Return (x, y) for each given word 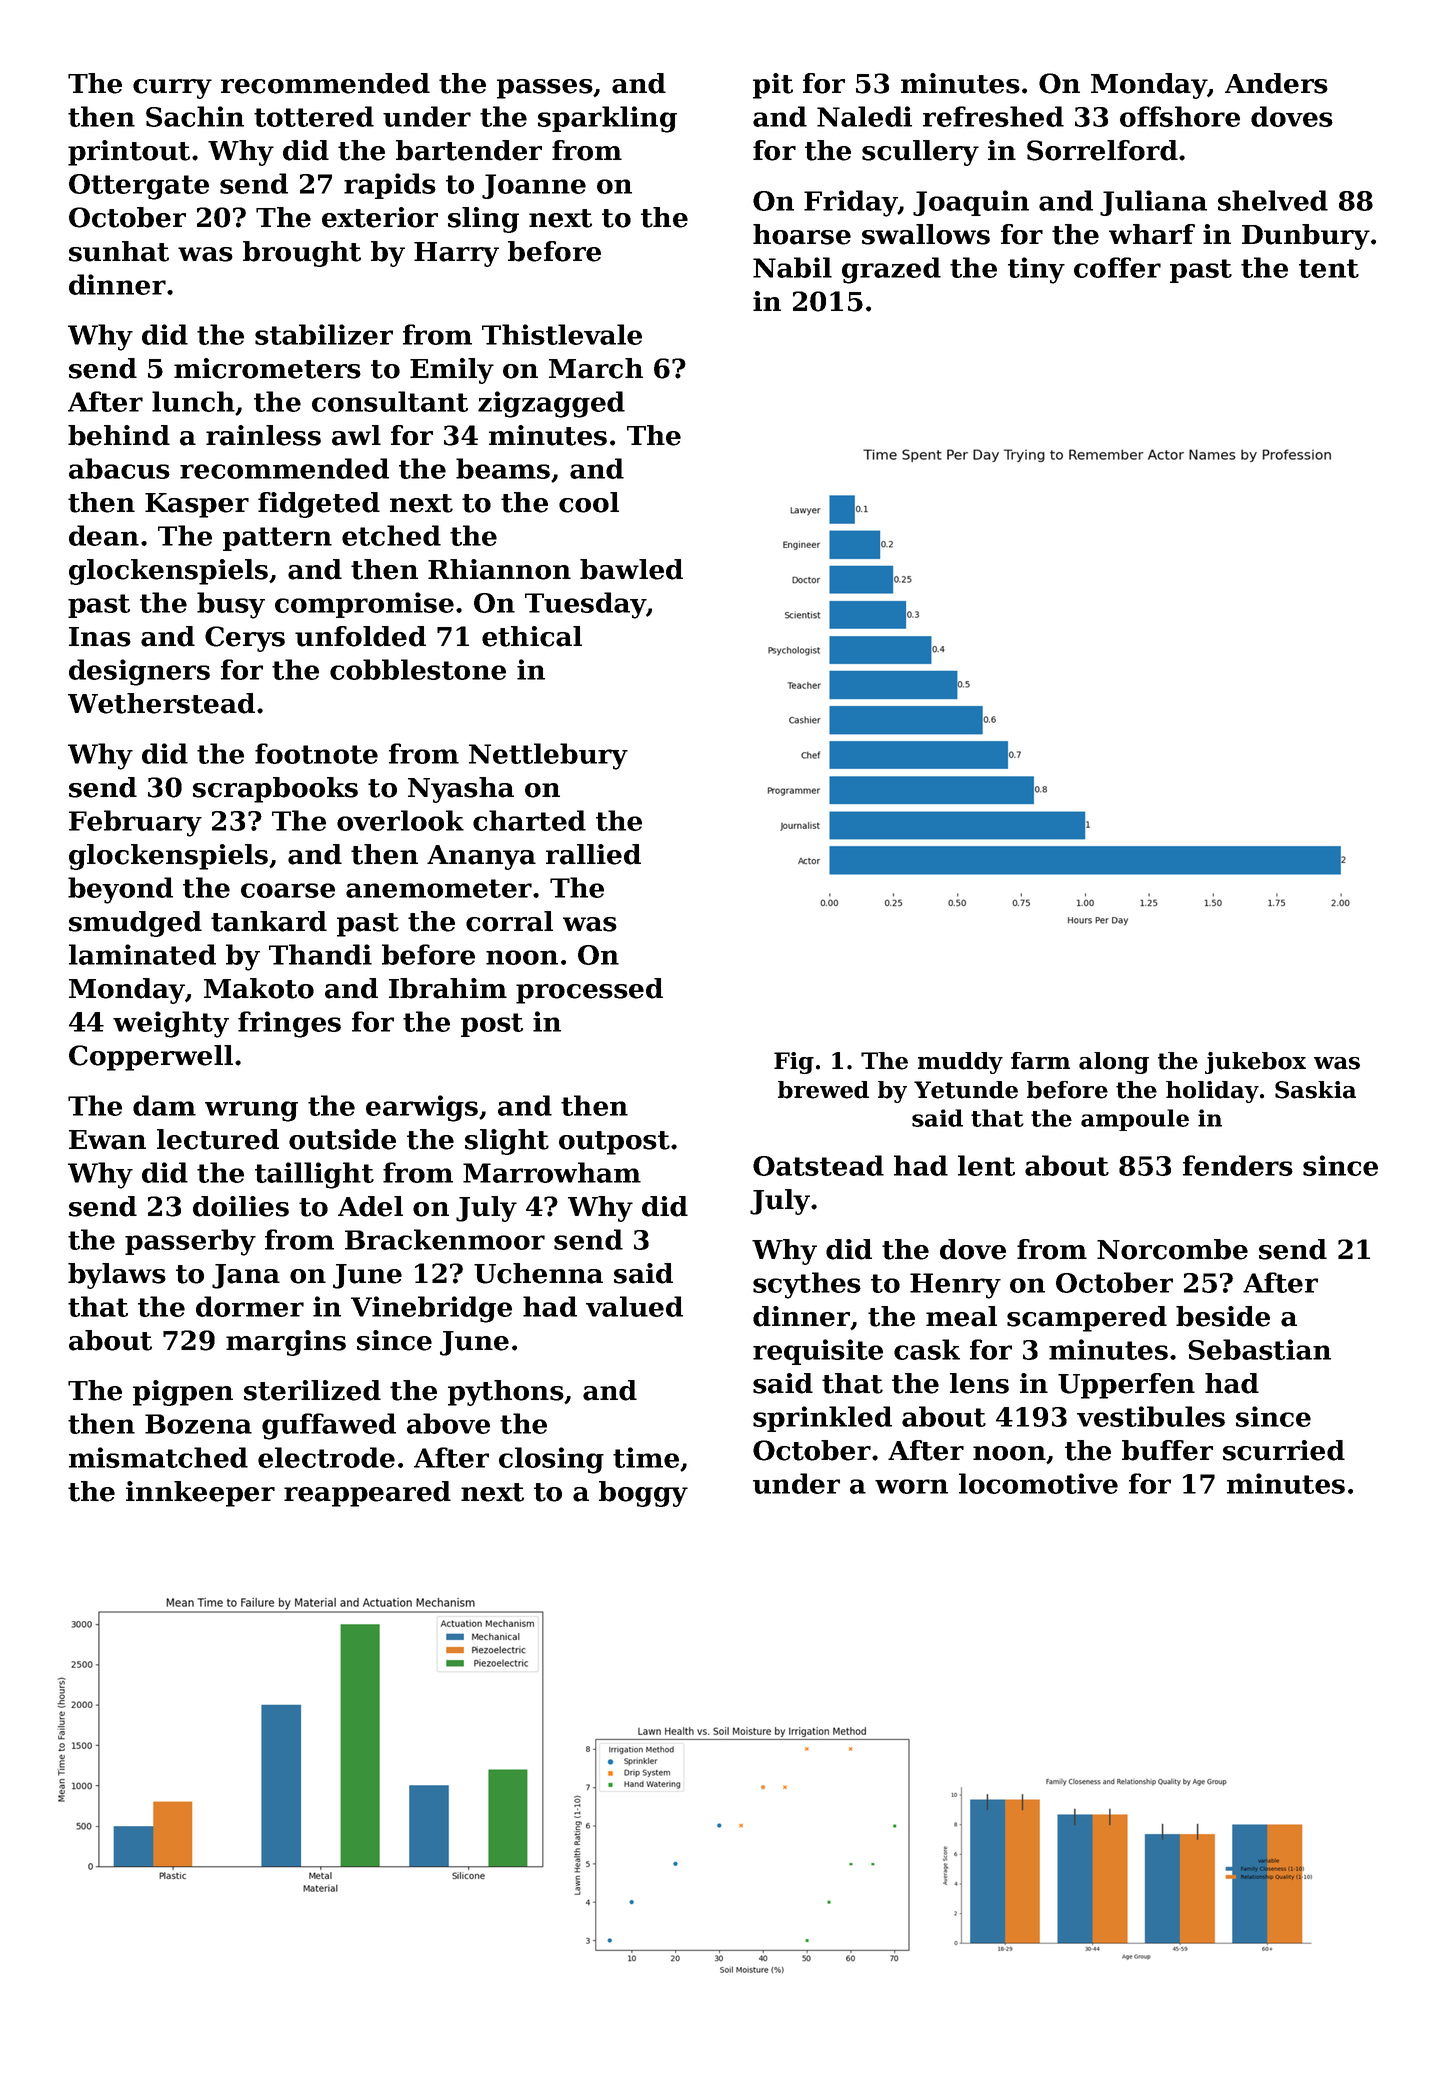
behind (119, 435)
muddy (960, 1063)
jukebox (1255, 1063)
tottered (314, 116)
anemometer (439, 888)
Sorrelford (1102, 150)
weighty (171, 1024)
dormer (250, 1306)
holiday (1212, 1092)
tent (1329, 268)
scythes (807, 1285)
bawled (631, 569)
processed (589, 991)
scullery (920, 153)
